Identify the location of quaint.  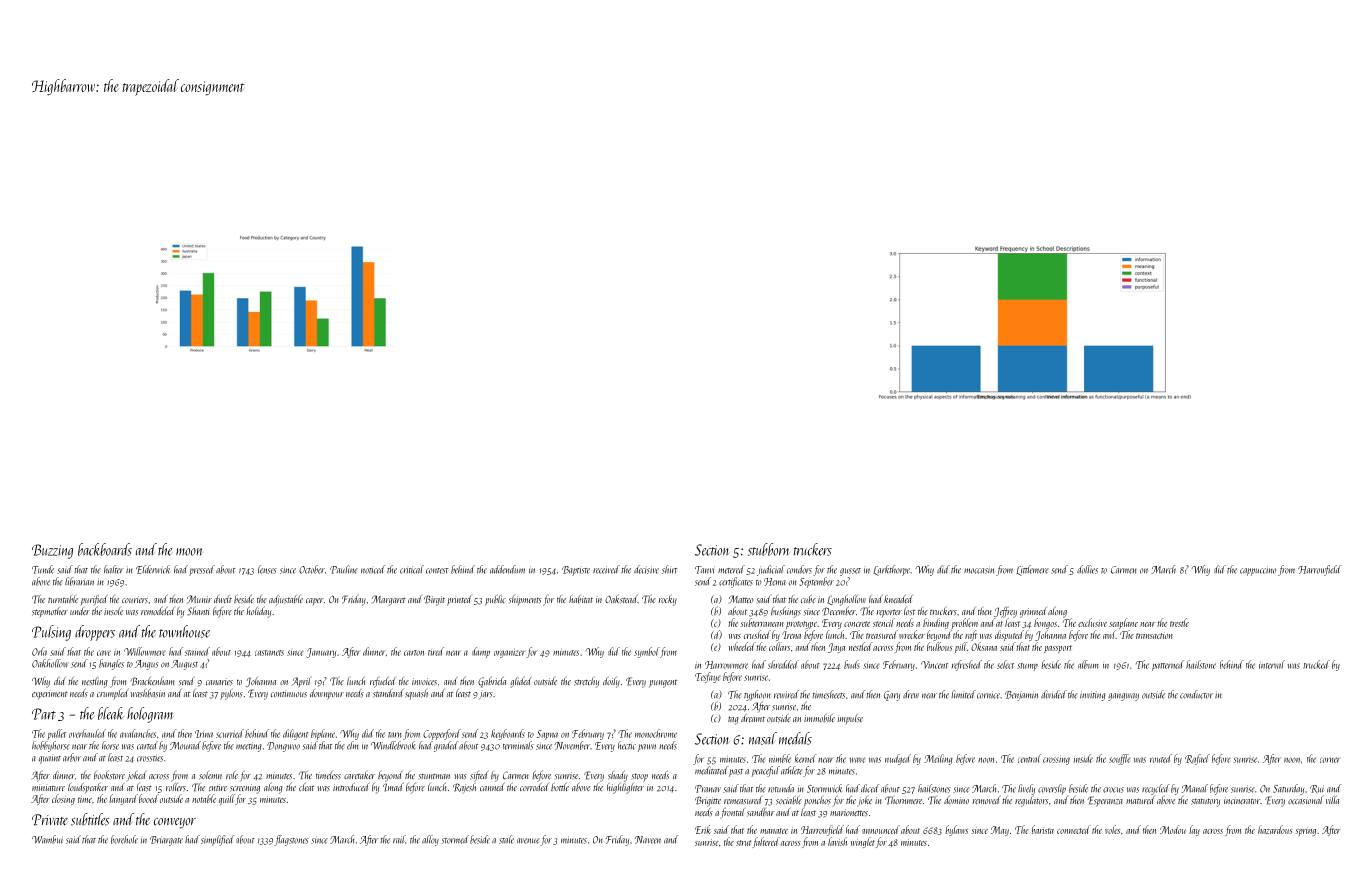
(50, 760).
